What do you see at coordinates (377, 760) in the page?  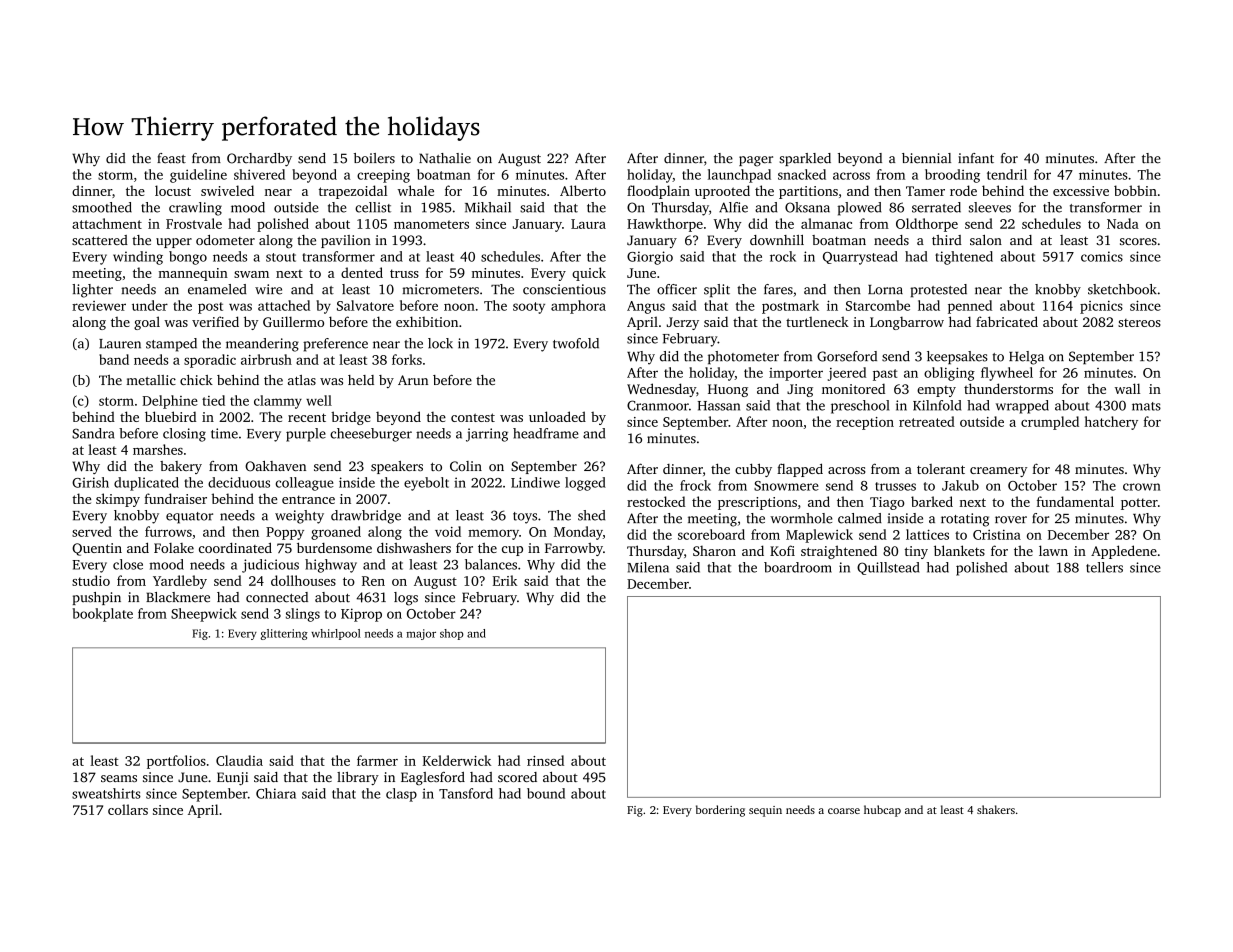 I see `farmer` at bounding box center [377, 760].
